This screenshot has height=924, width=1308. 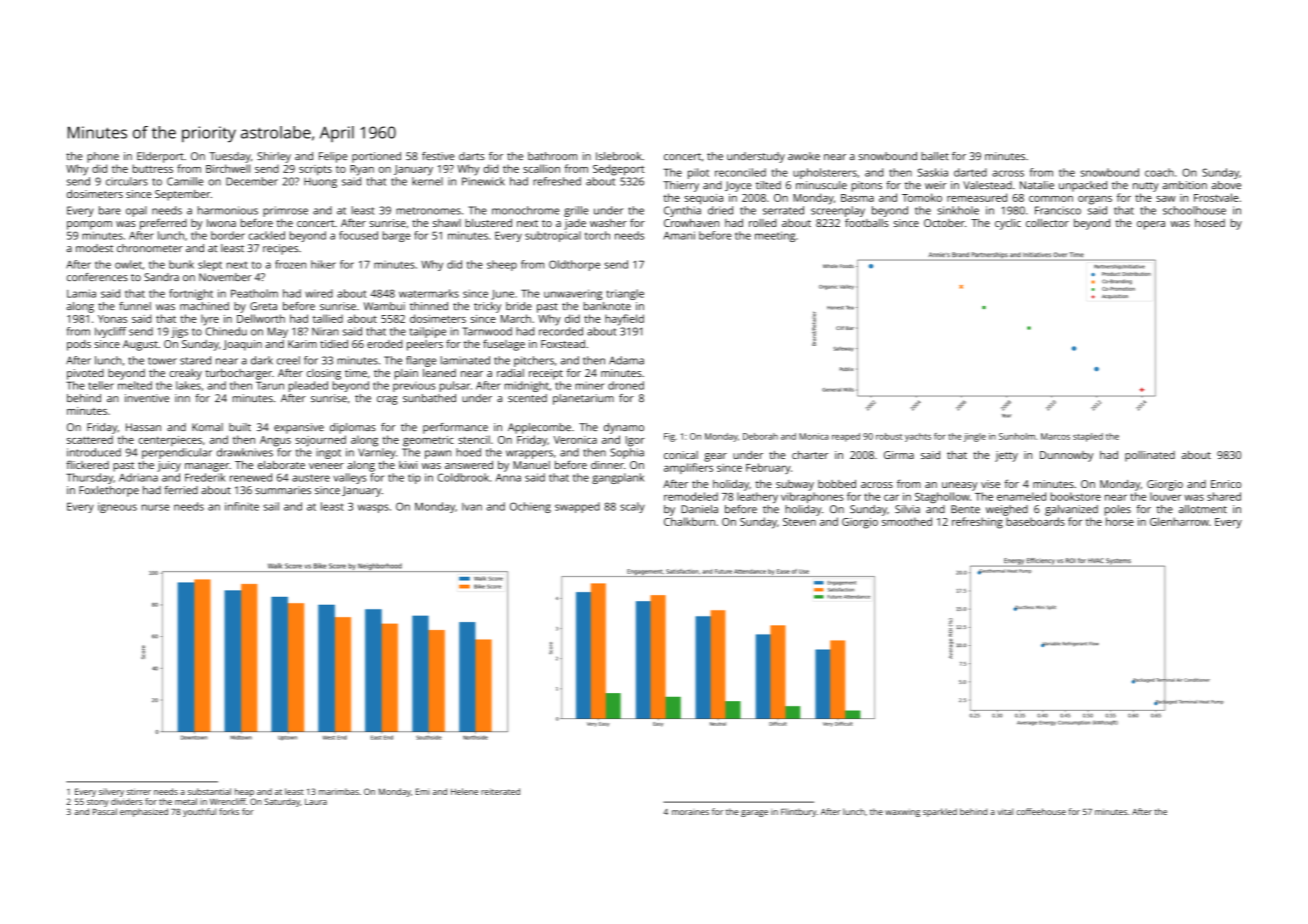 I want to click on stirrer, so click(x=139, y=791).
